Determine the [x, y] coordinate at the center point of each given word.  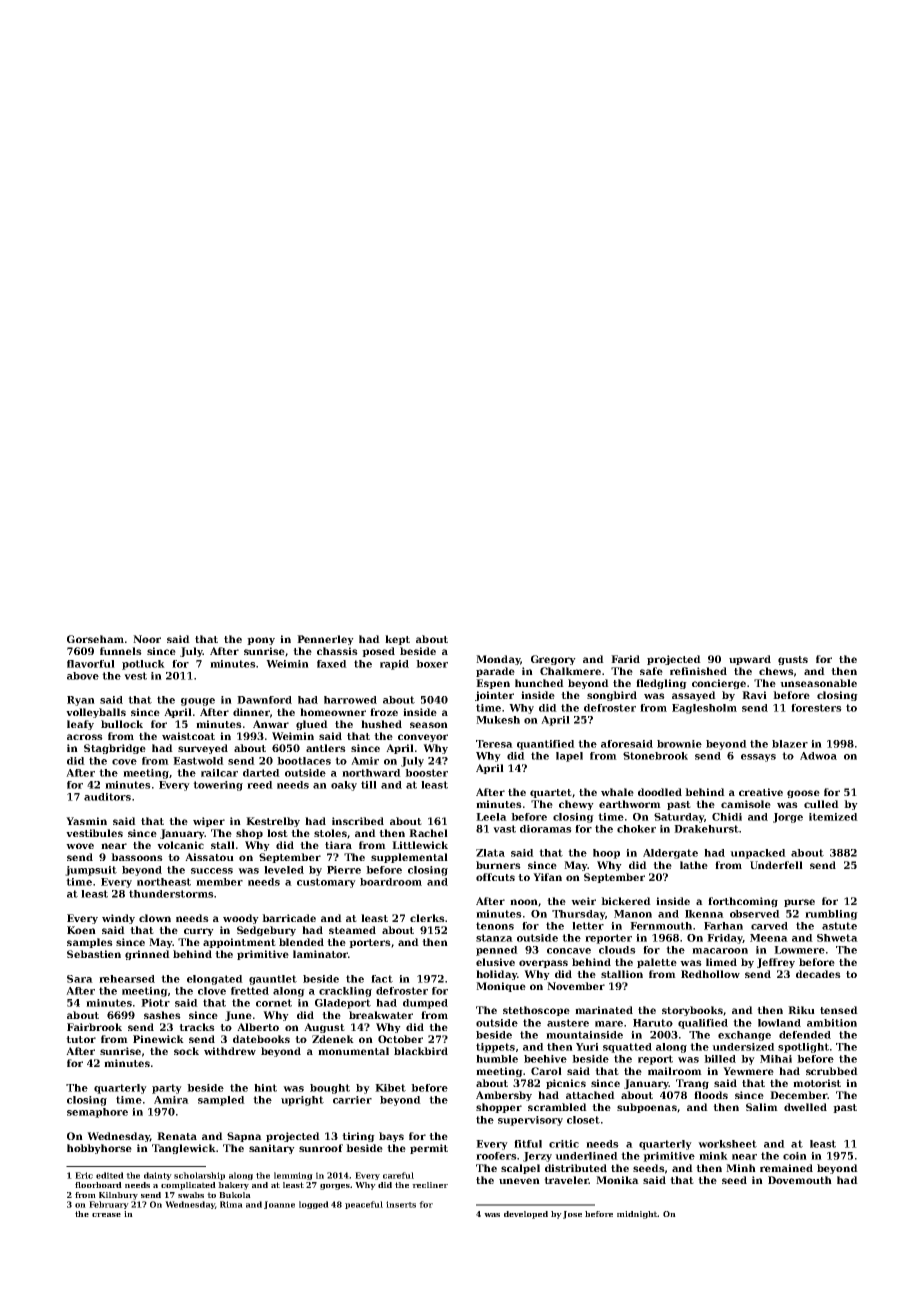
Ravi [754, 695]
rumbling [831, 915]
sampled [221, 1101]
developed [526, 1215]
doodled [660, 792]
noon [524, 902]
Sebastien [94, 954]
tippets [495, 1048]
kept [397, 640]
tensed [839, 1010]
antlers [326, 748]
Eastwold [198, 761]
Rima [231, 1204]
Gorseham [95, 639]
